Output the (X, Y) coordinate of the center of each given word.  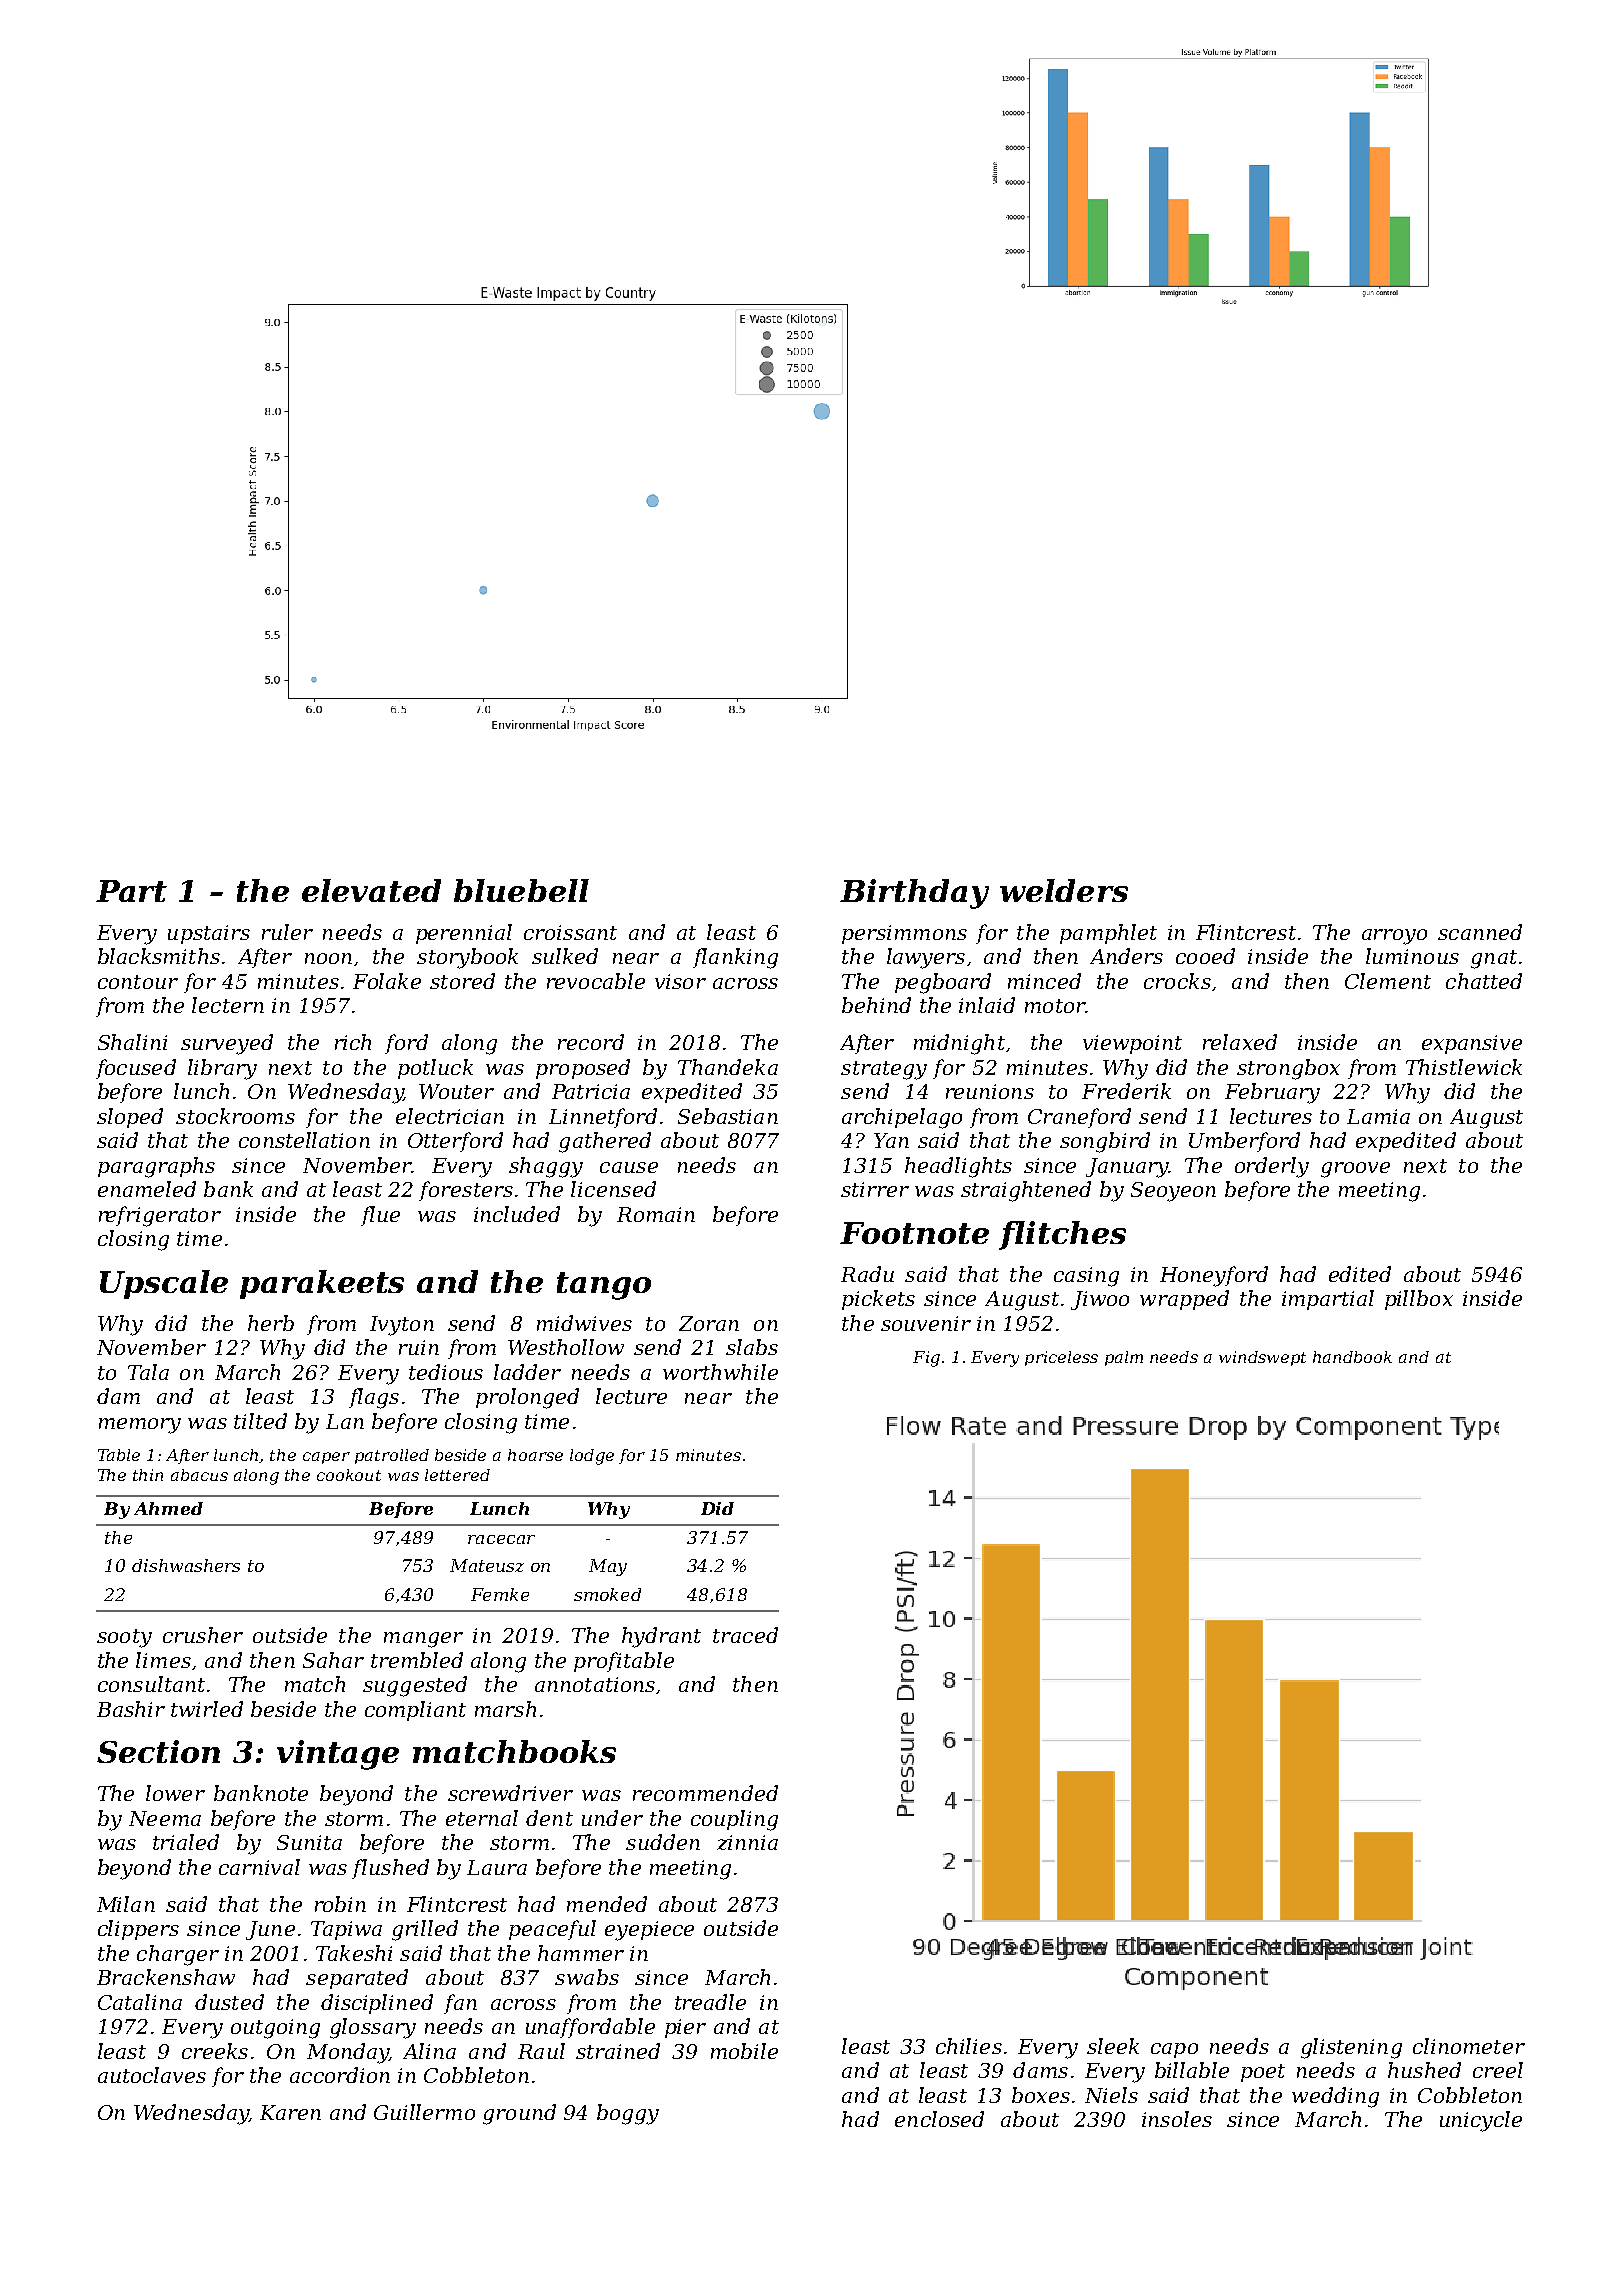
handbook (1352, 1357)
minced (1044, 981)
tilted (260, 1421)
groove (1355, 1170)
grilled (425, 1930)
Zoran (709, 1323)
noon (328, 958)
